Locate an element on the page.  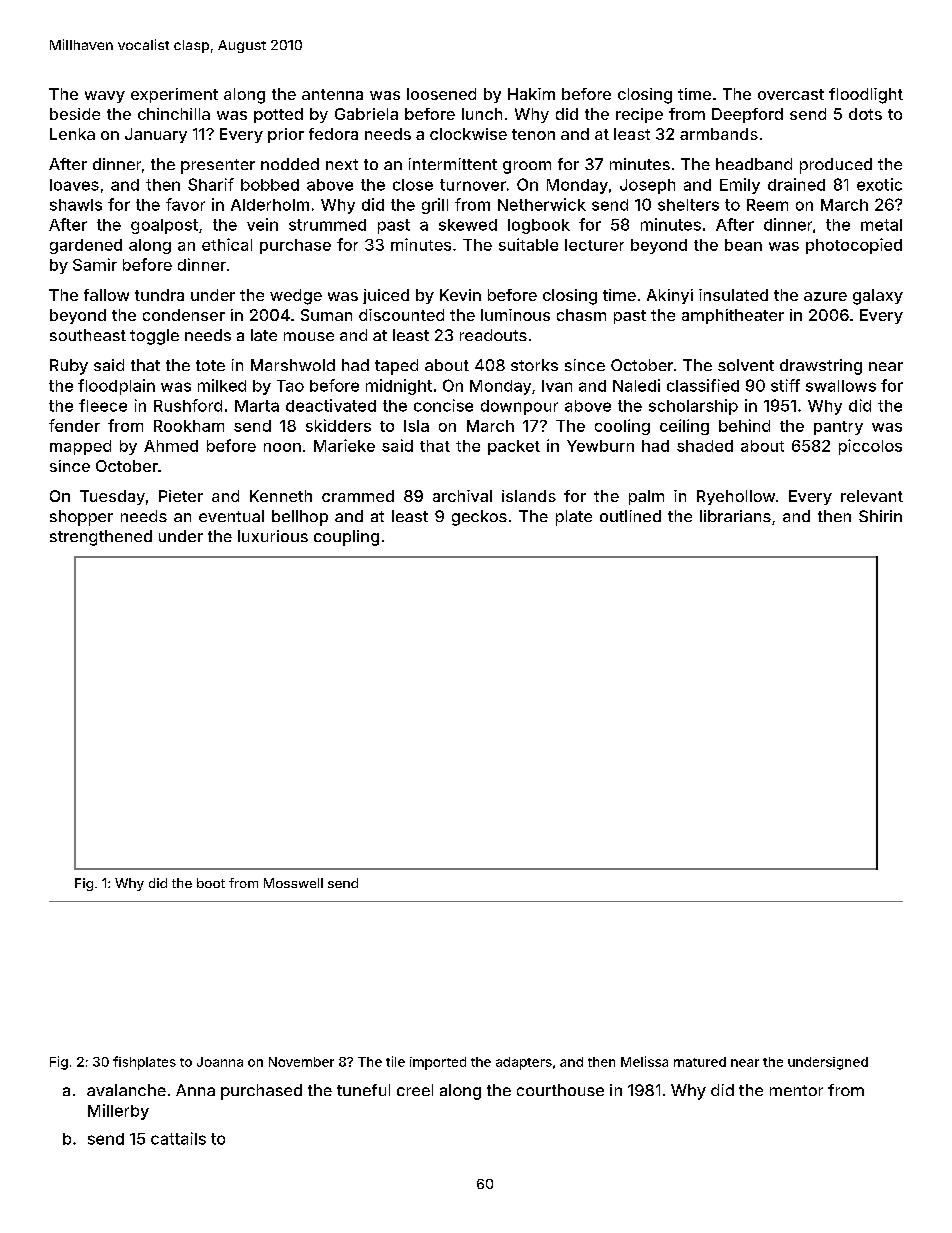
librarians is located at coordinates (735, 516).
